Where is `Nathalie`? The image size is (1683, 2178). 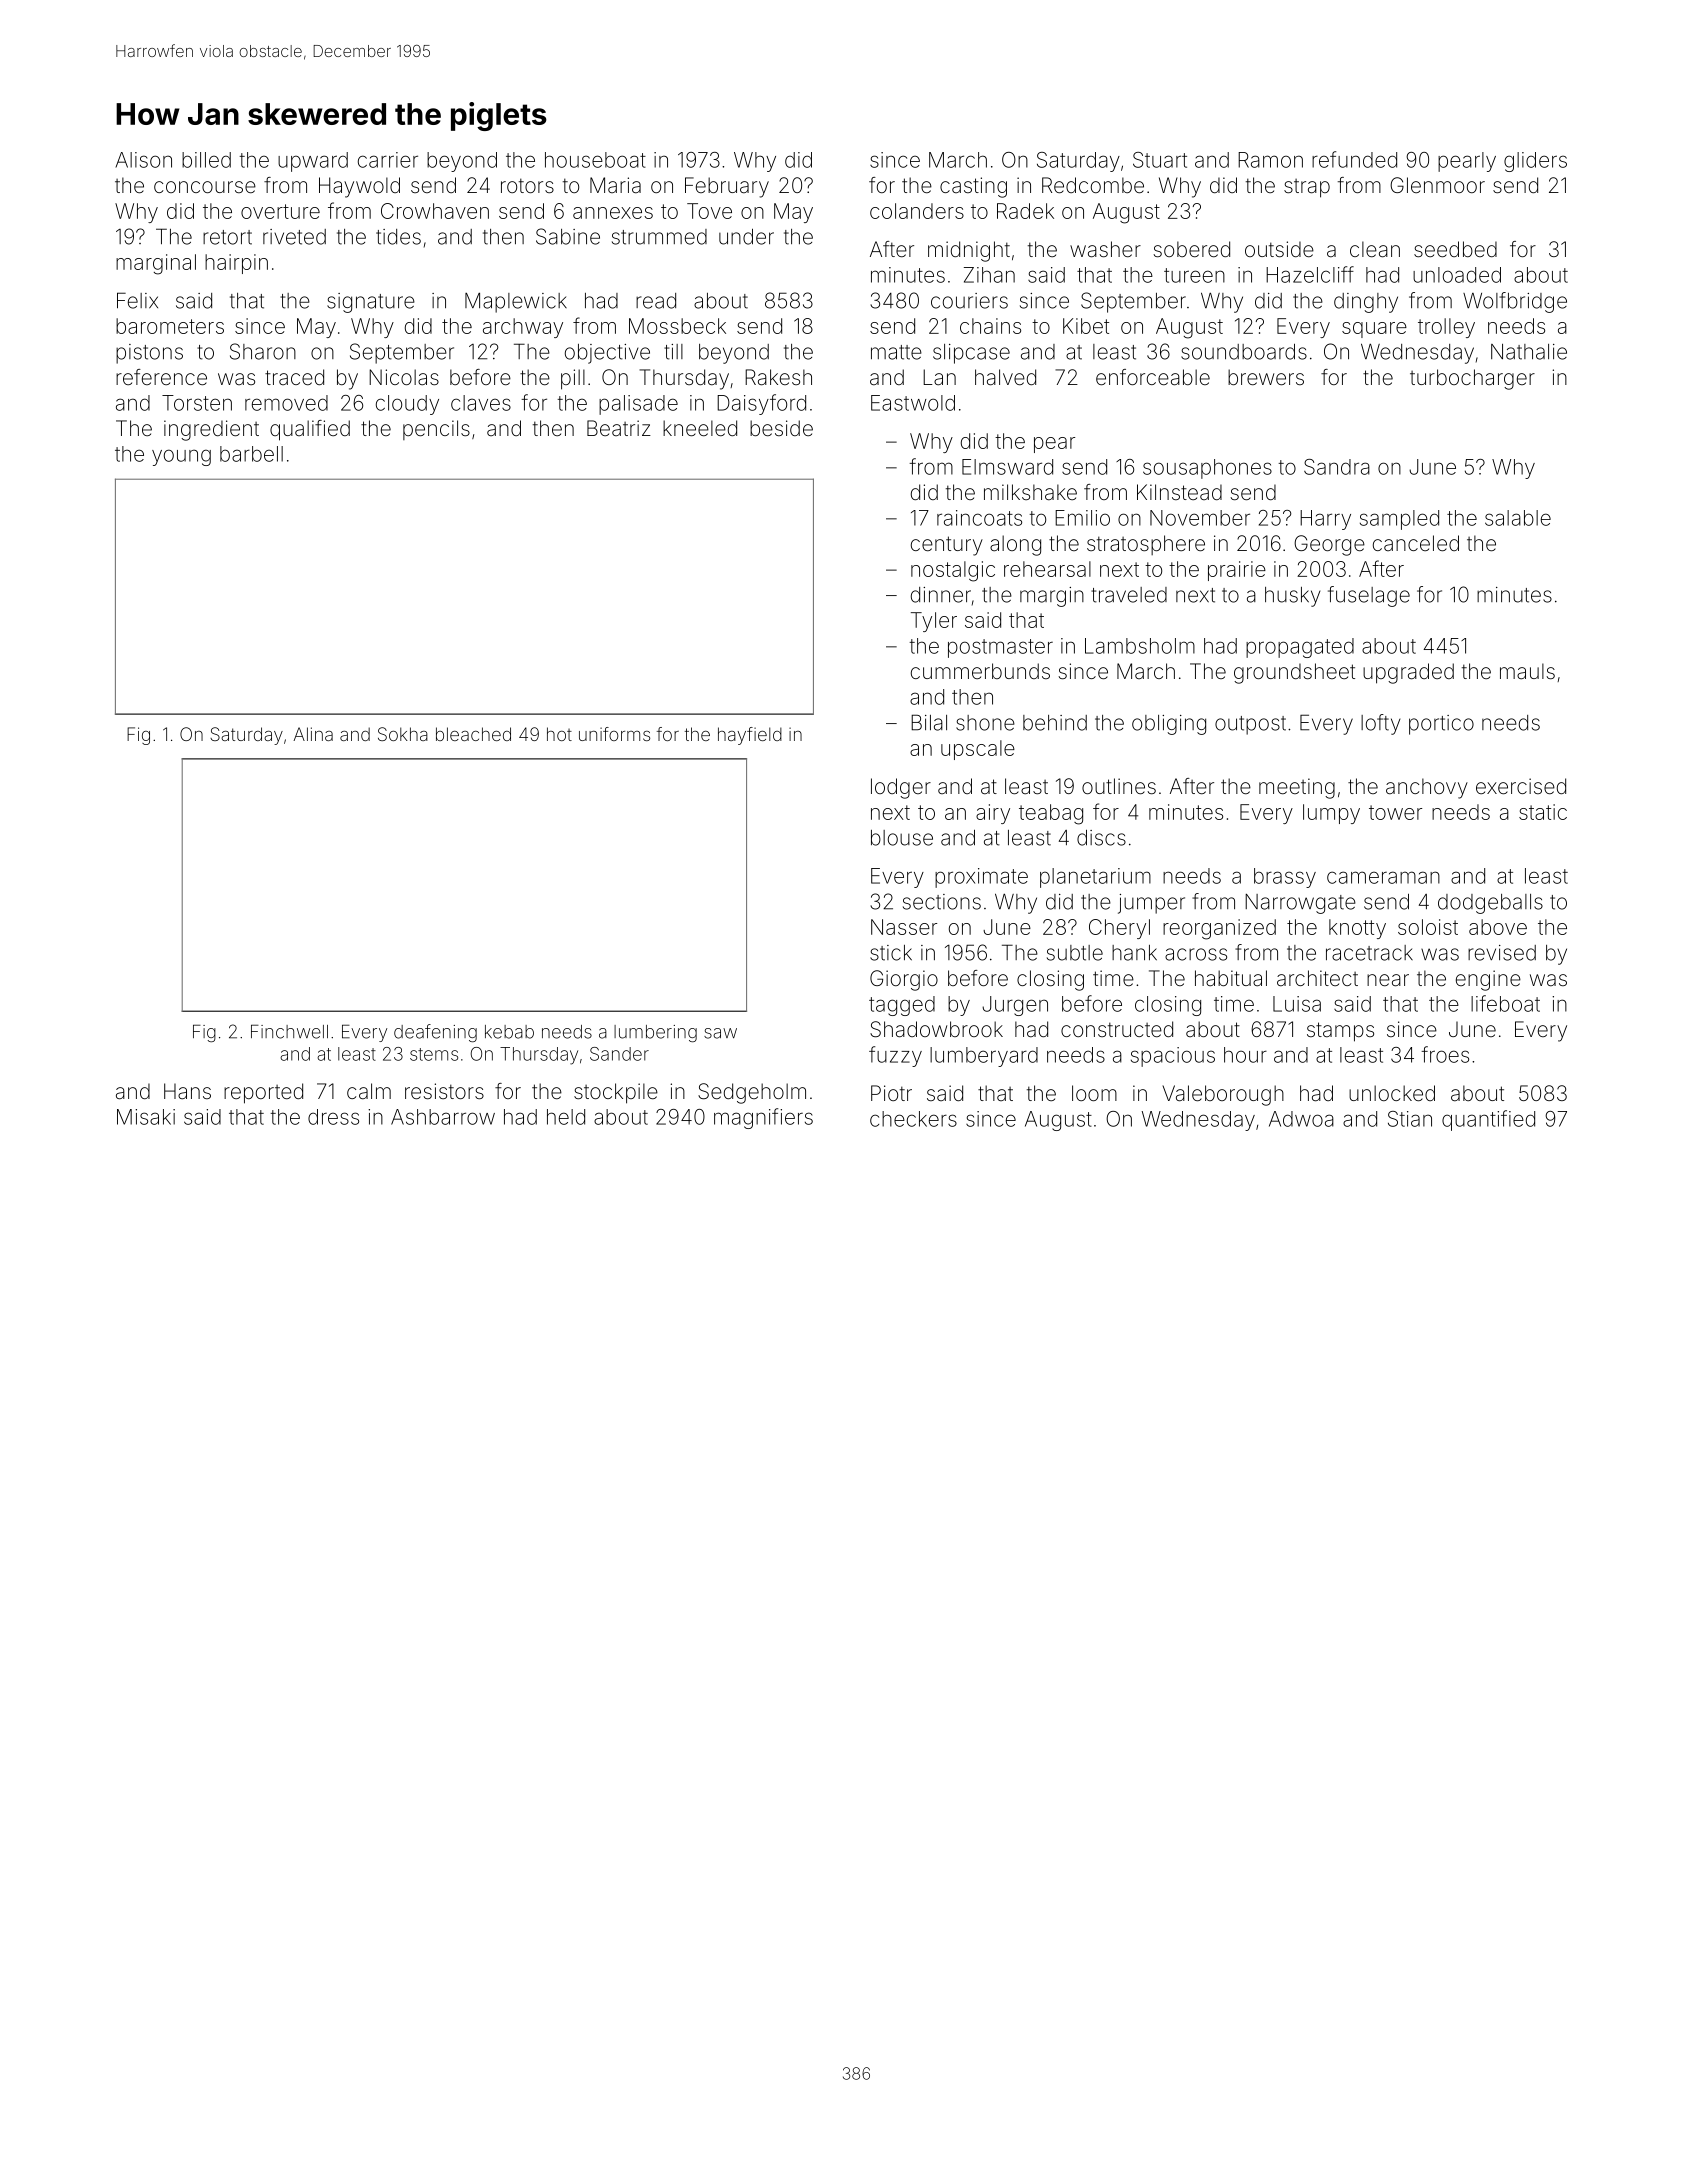
Nathalie is located at coordinates (1529, 352).
